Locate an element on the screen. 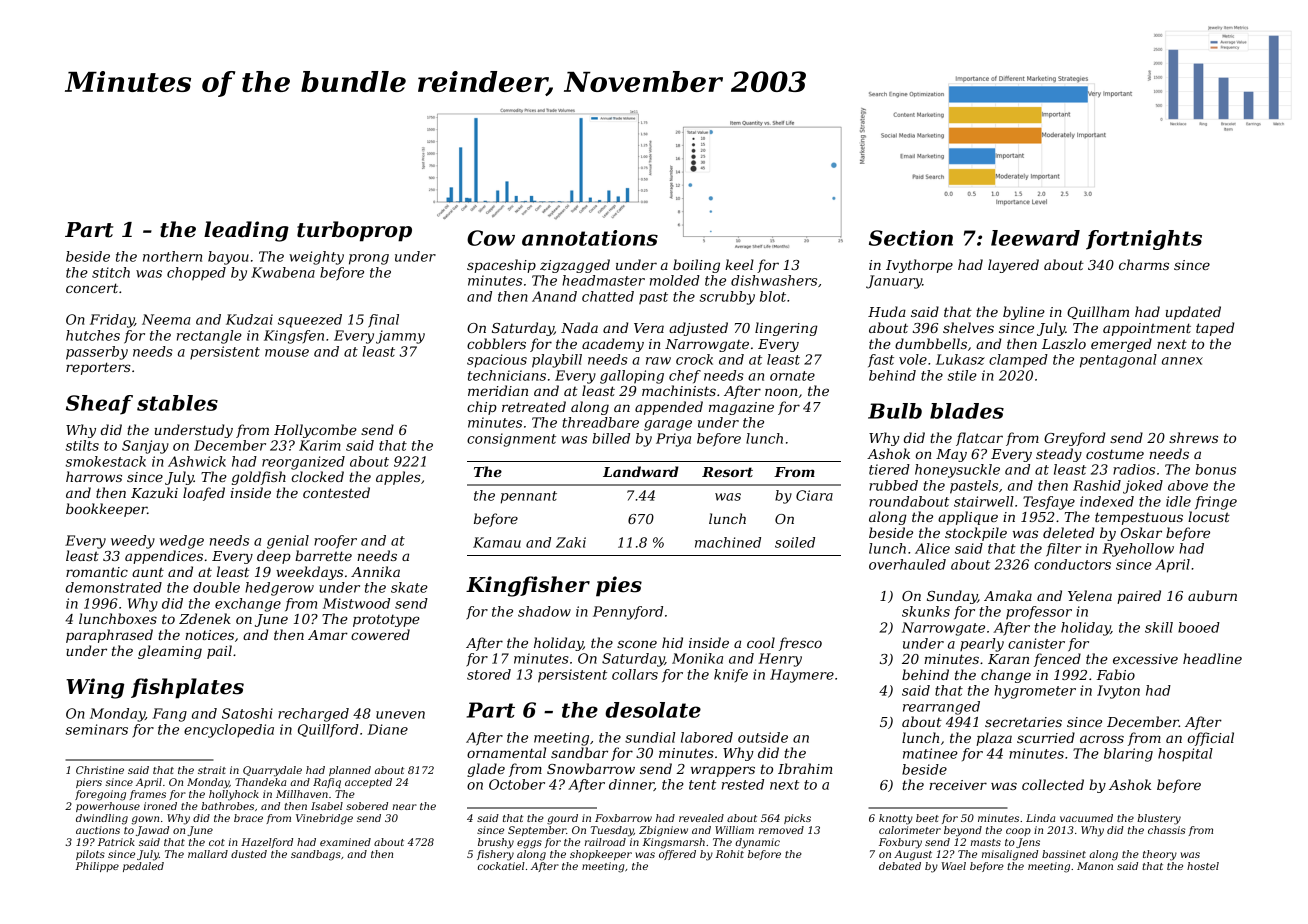  annotations is located at coordinates (590, 238).
